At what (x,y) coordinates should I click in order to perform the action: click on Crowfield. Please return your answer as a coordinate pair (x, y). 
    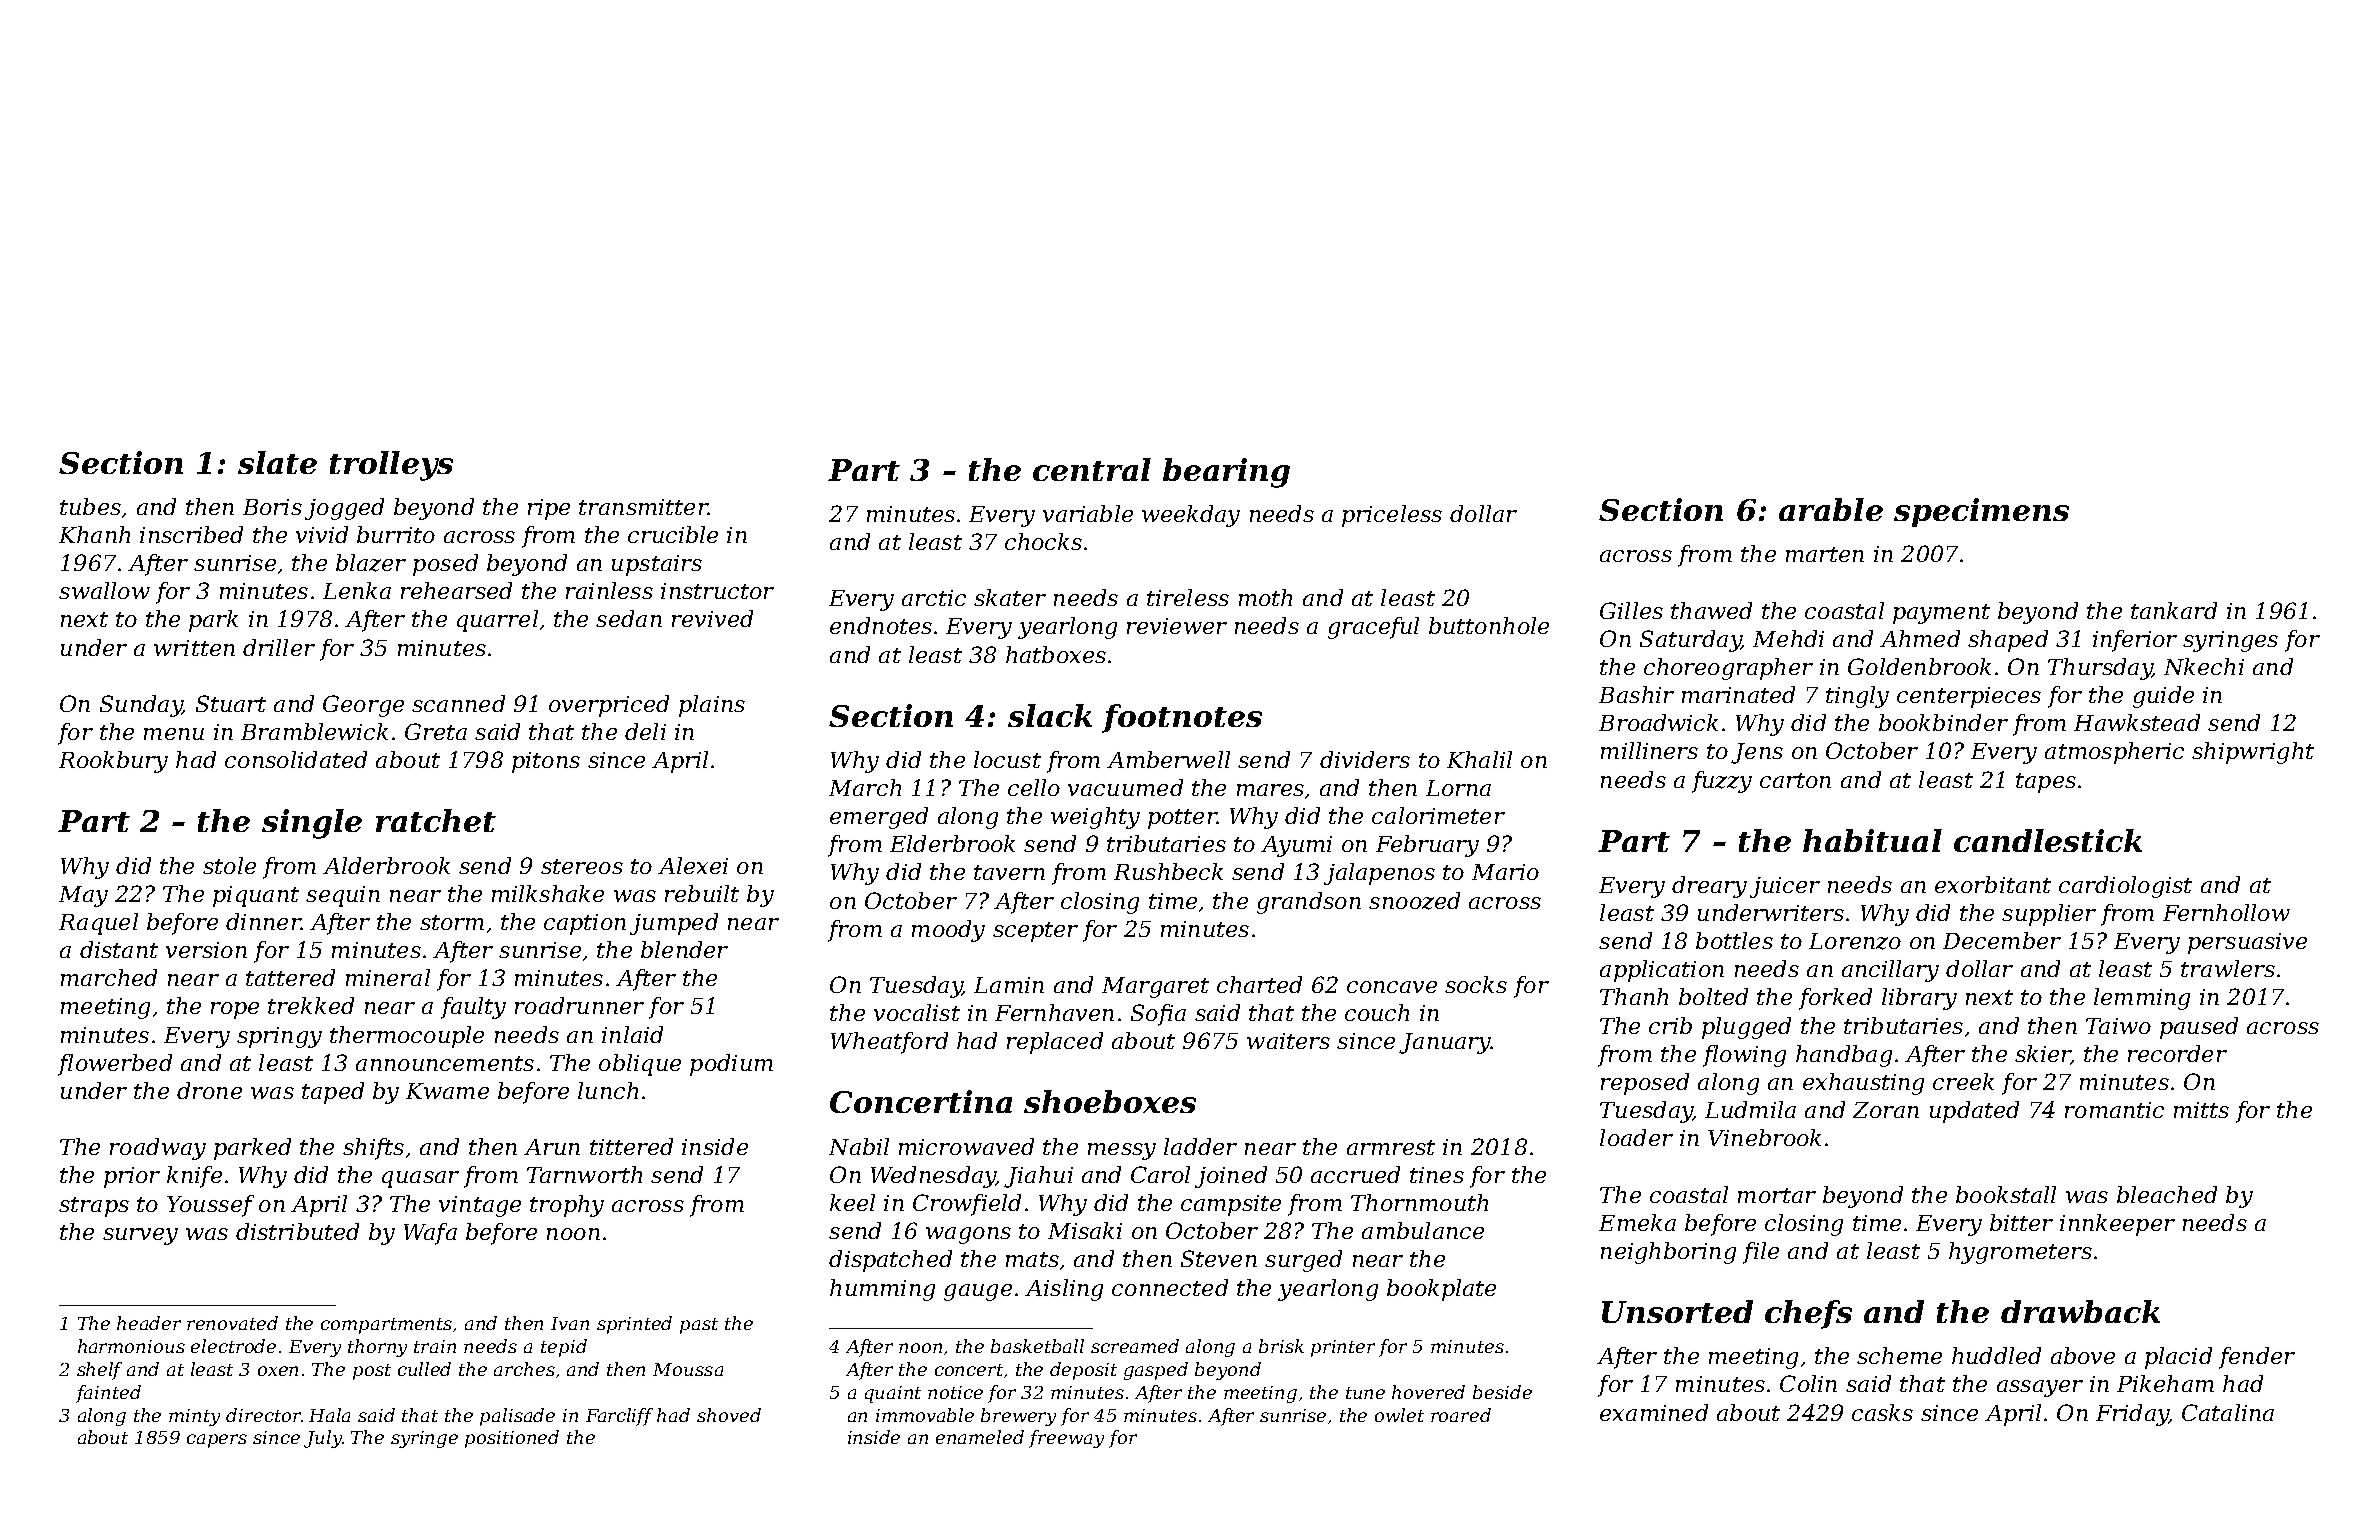
    Looking at the image, I should click on (967, 1205).
